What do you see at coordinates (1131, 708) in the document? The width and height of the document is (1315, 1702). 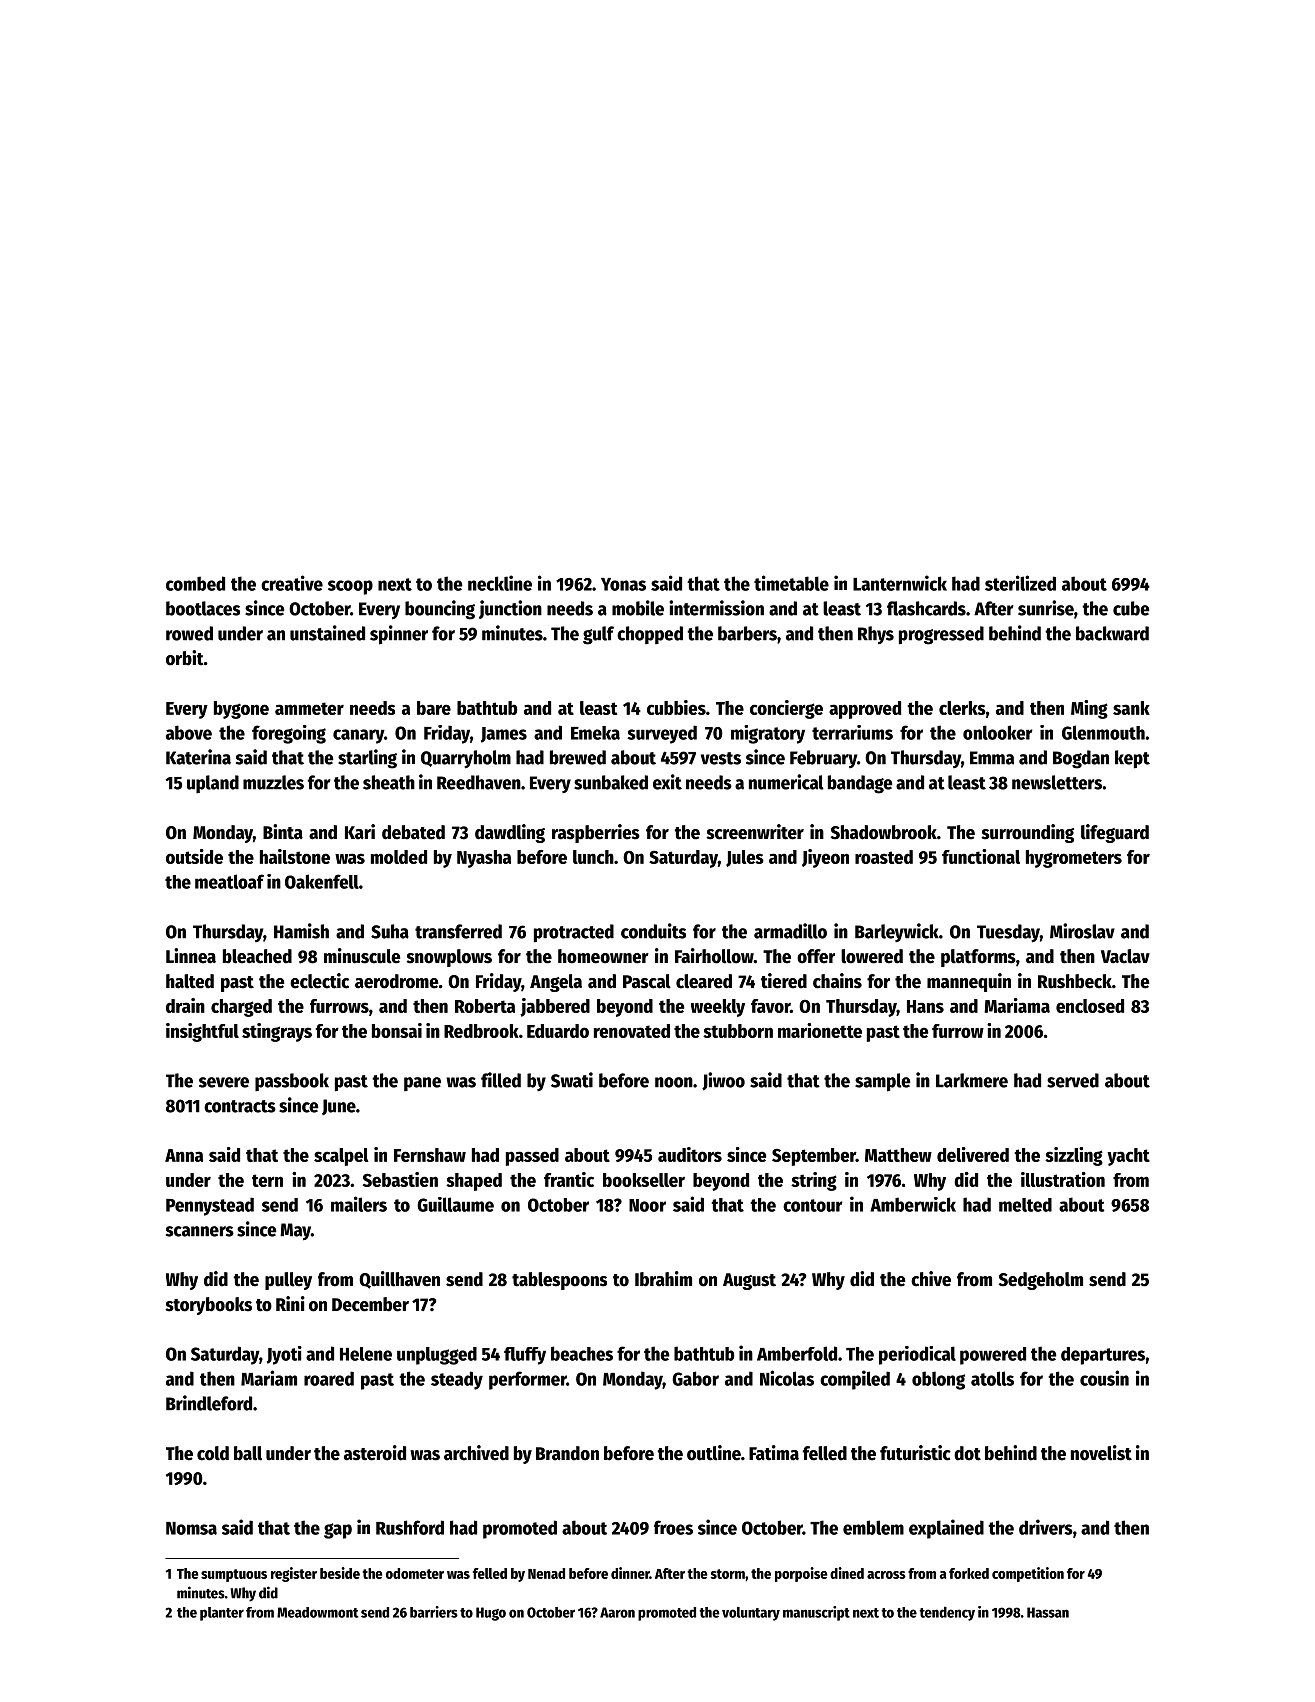 I see `sank` at bounding box center [1131, 708].
